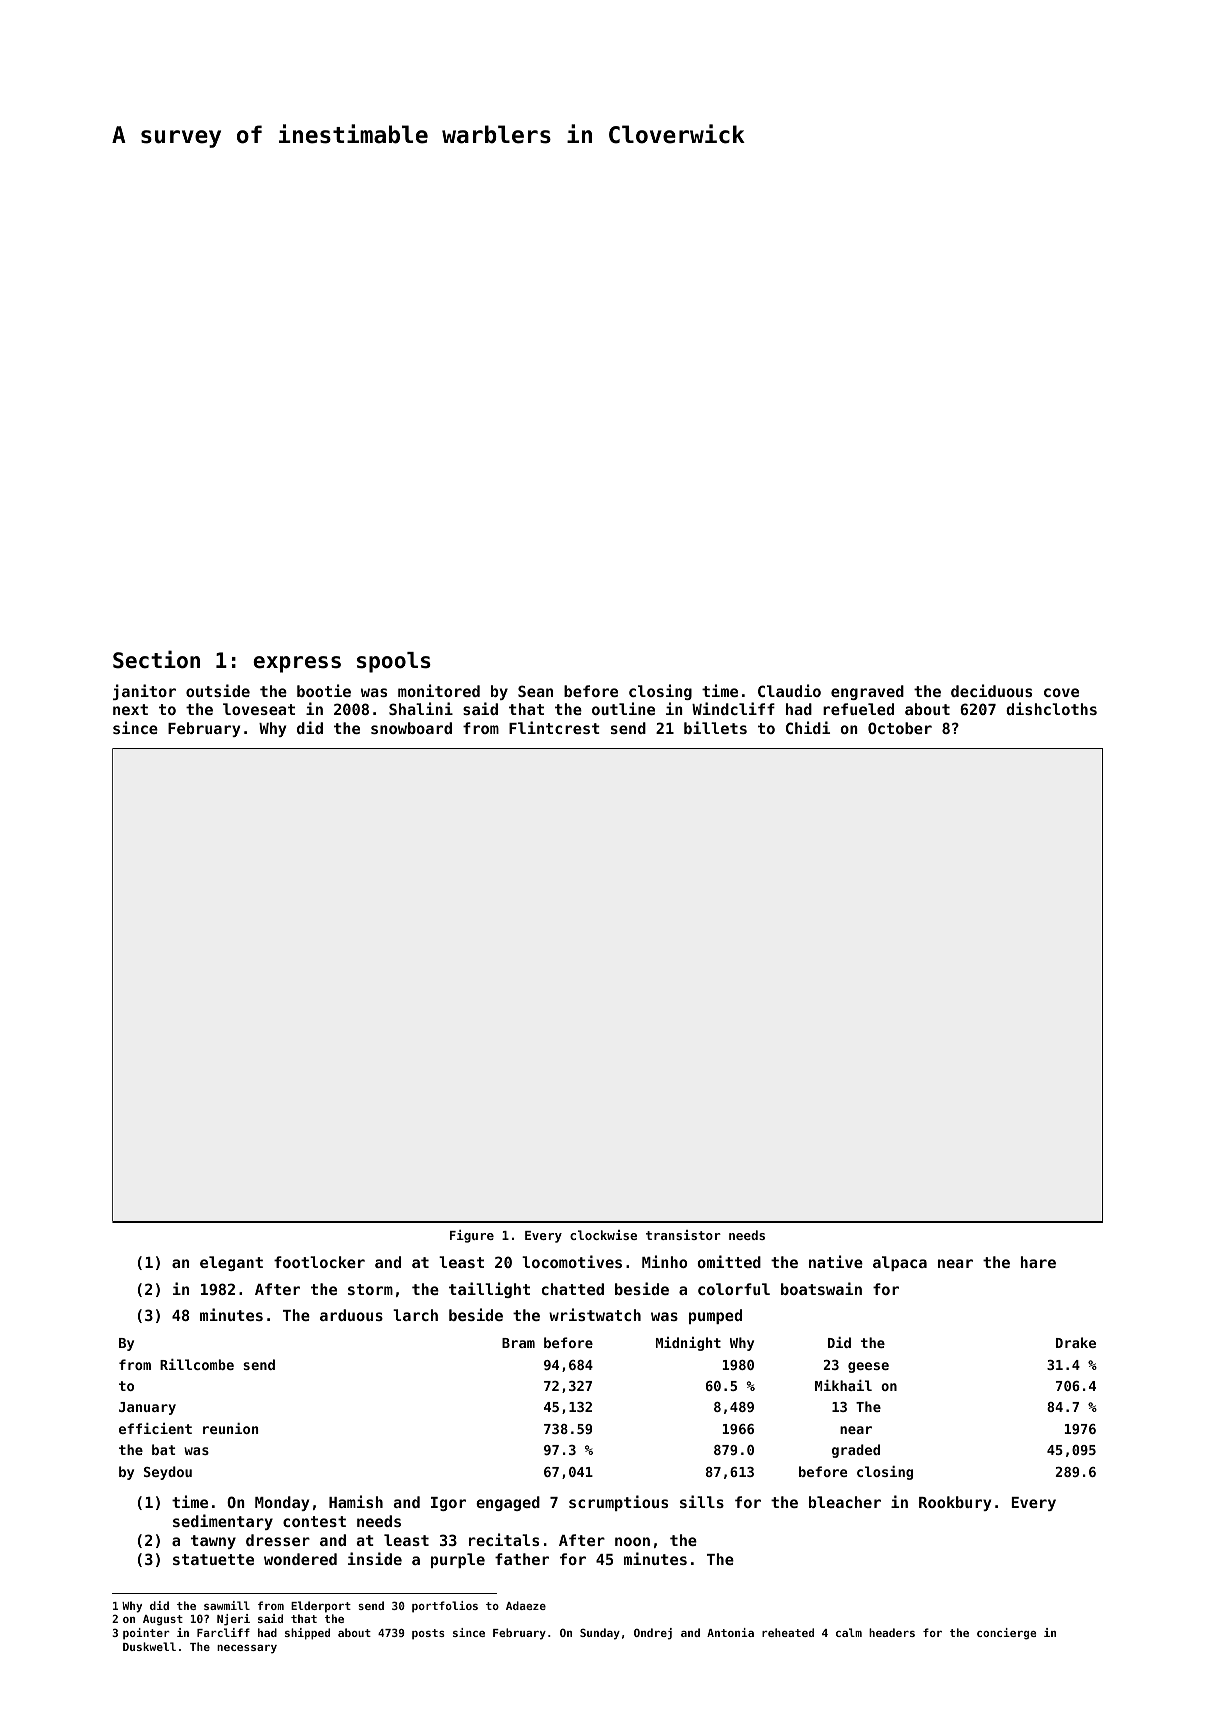  I want to click on snowboard, so click(411, 728).
